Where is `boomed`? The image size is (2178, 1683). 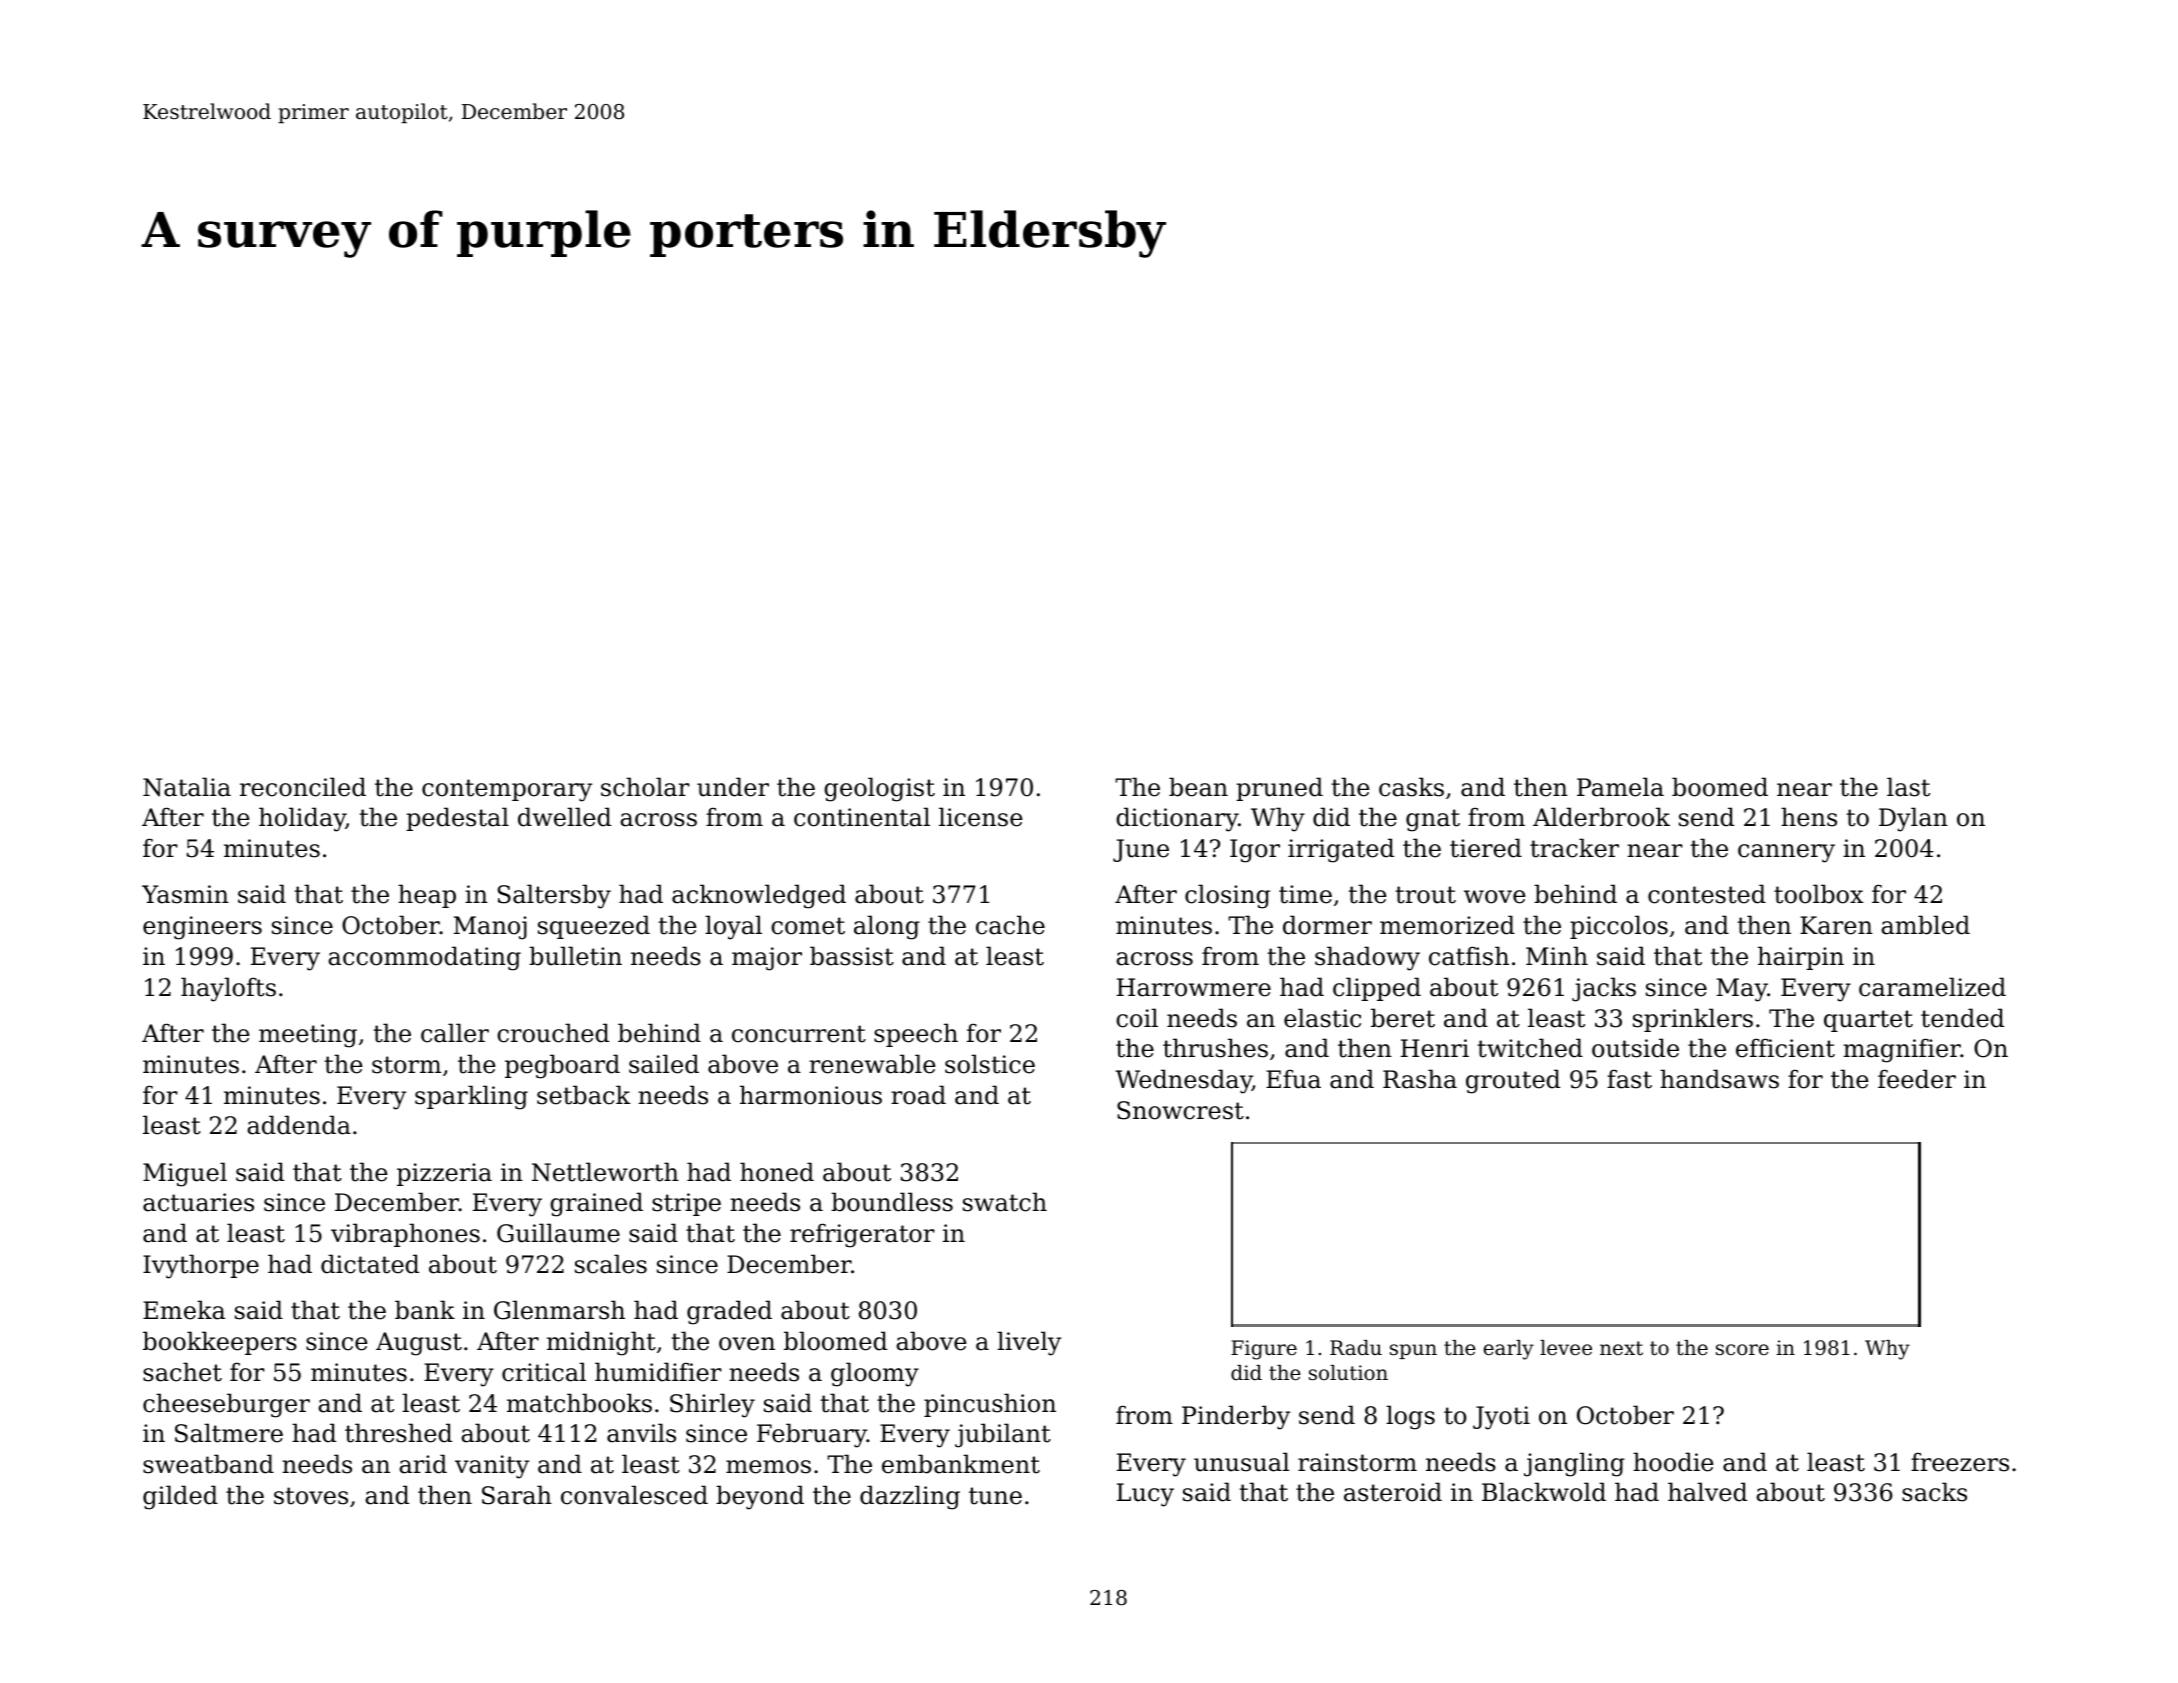
boomed is located at coordinates (1720, 787).
